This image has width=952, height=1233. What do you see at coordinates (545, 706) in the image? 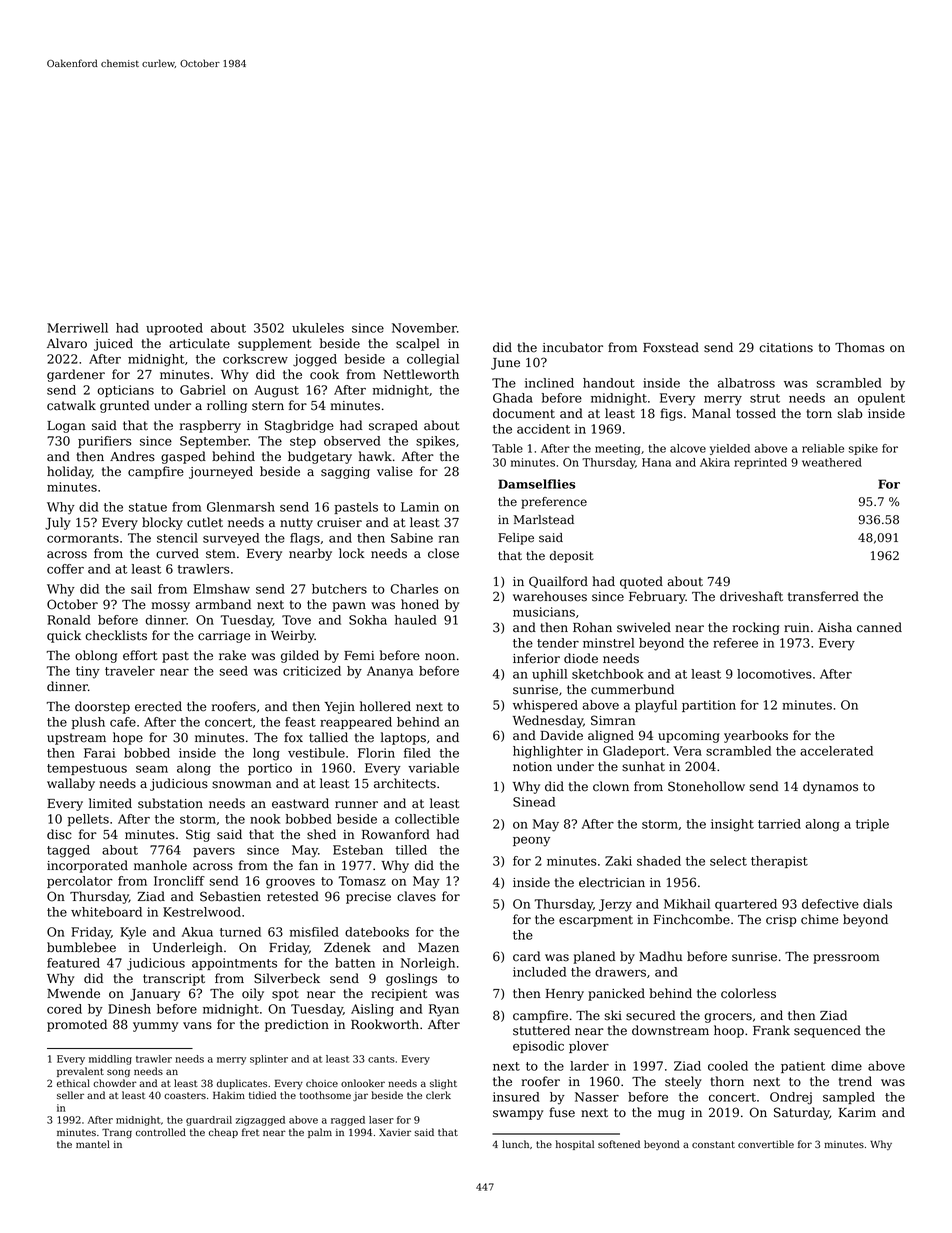
I see `whispered` at bounding box center [545, 706].
